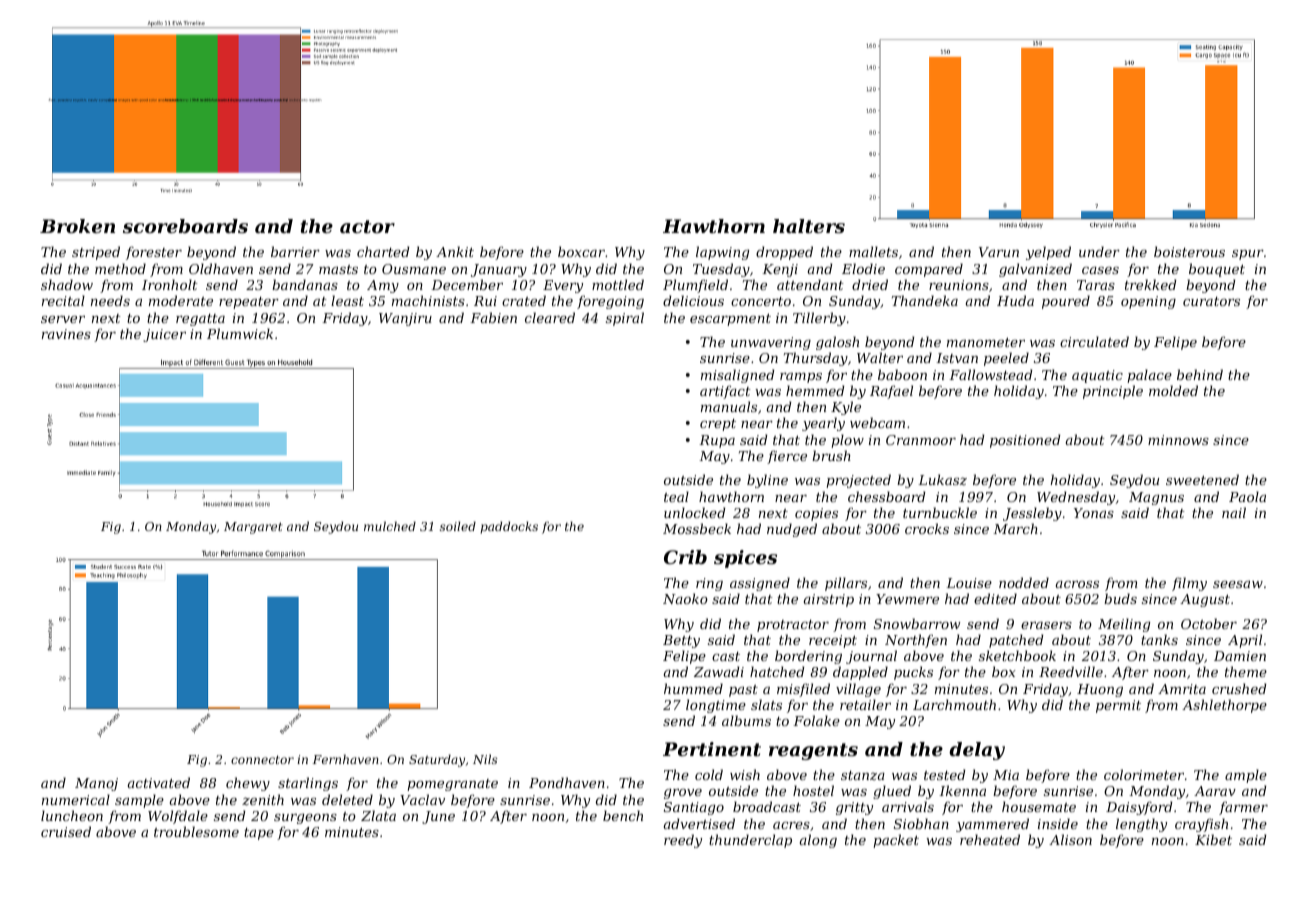 The width and height of the page is (1308, 924). Describe the element at coordinates (581, 251) in the page. I see `boxcar` at that location.
